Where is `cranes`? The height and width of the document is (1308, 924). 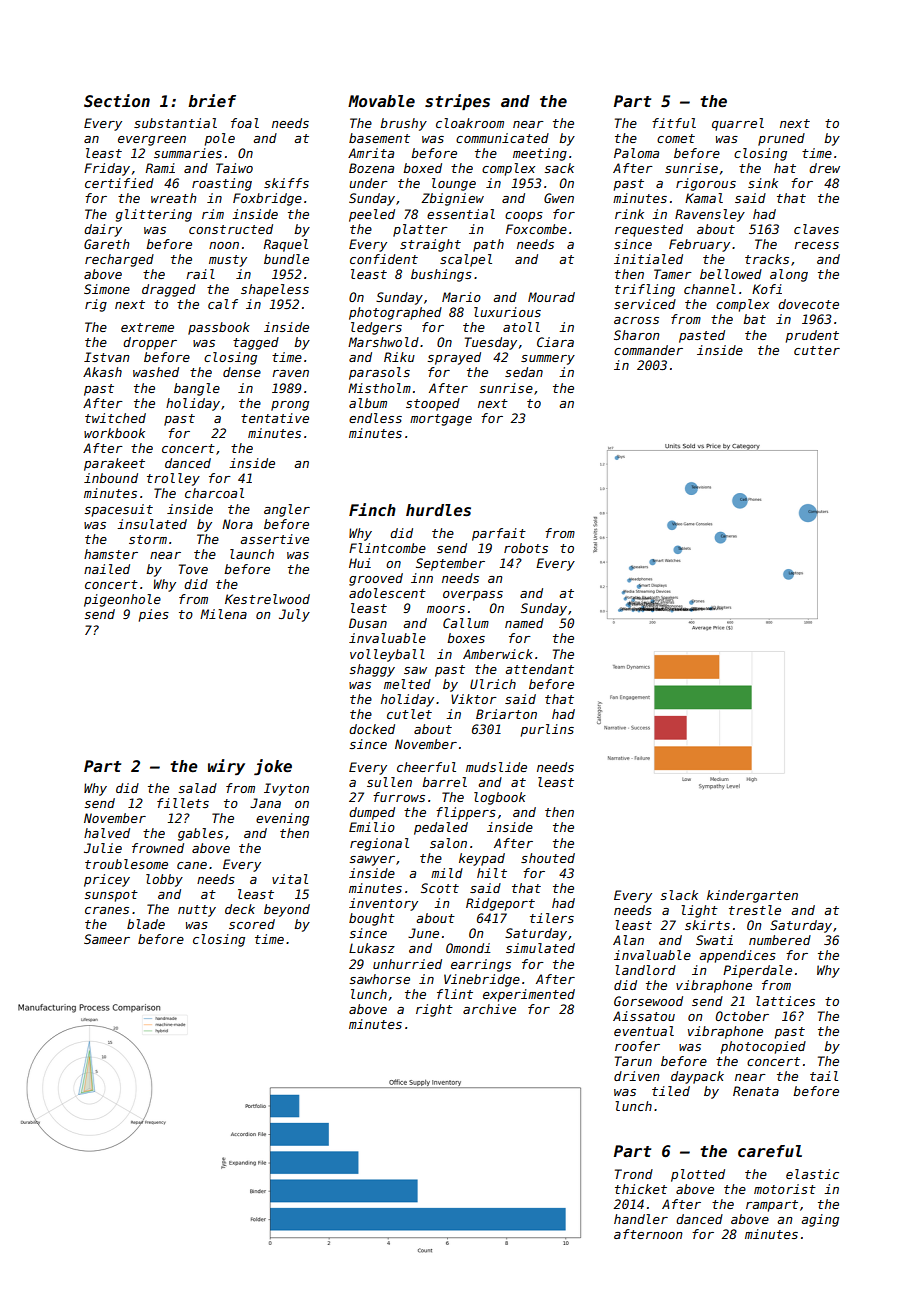 cranes is located at coordinates (107, 910).
